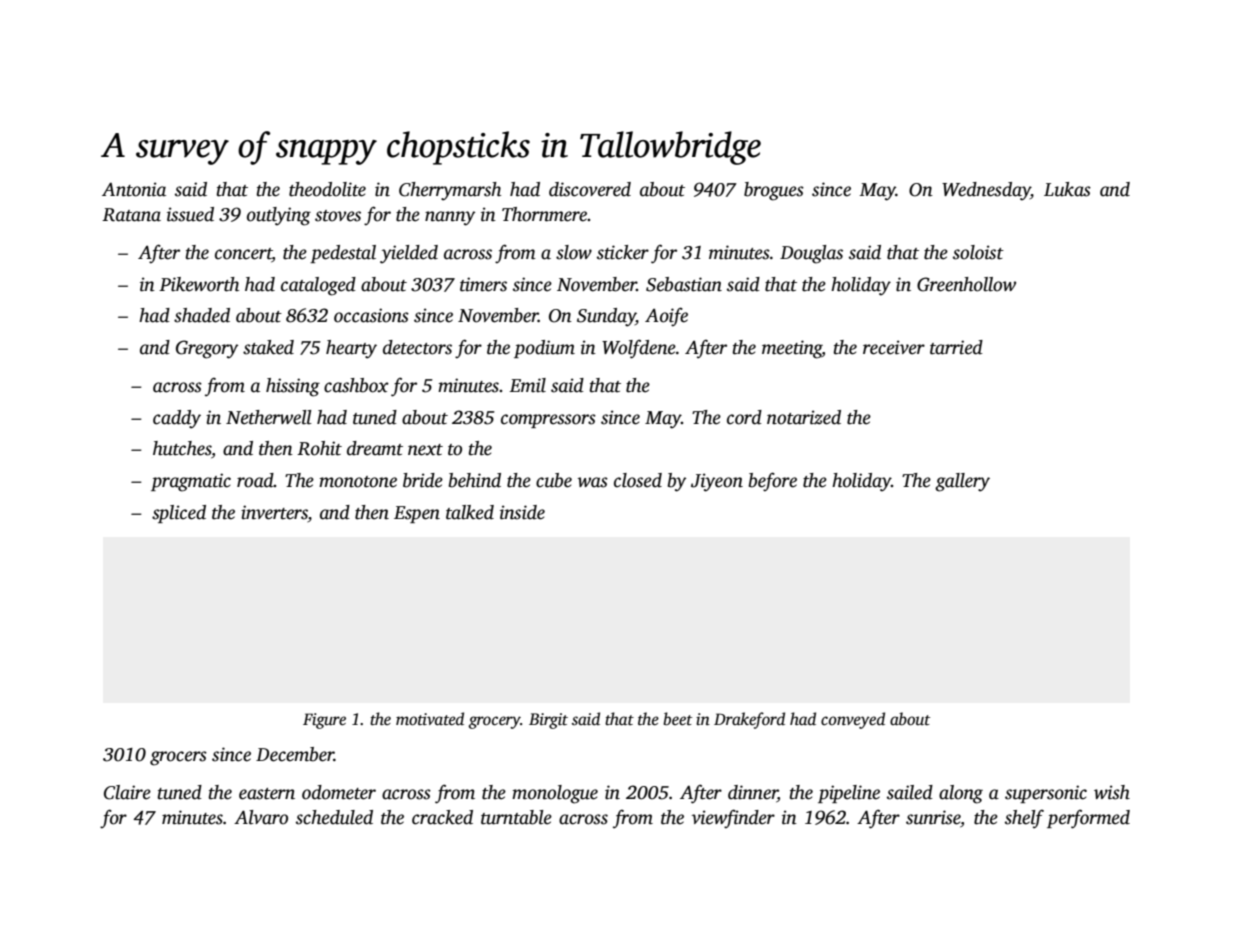 This image has height=952, width=1233. Describe the element at coordinates (293, 387) in the image. I see `hissing` at that location.
